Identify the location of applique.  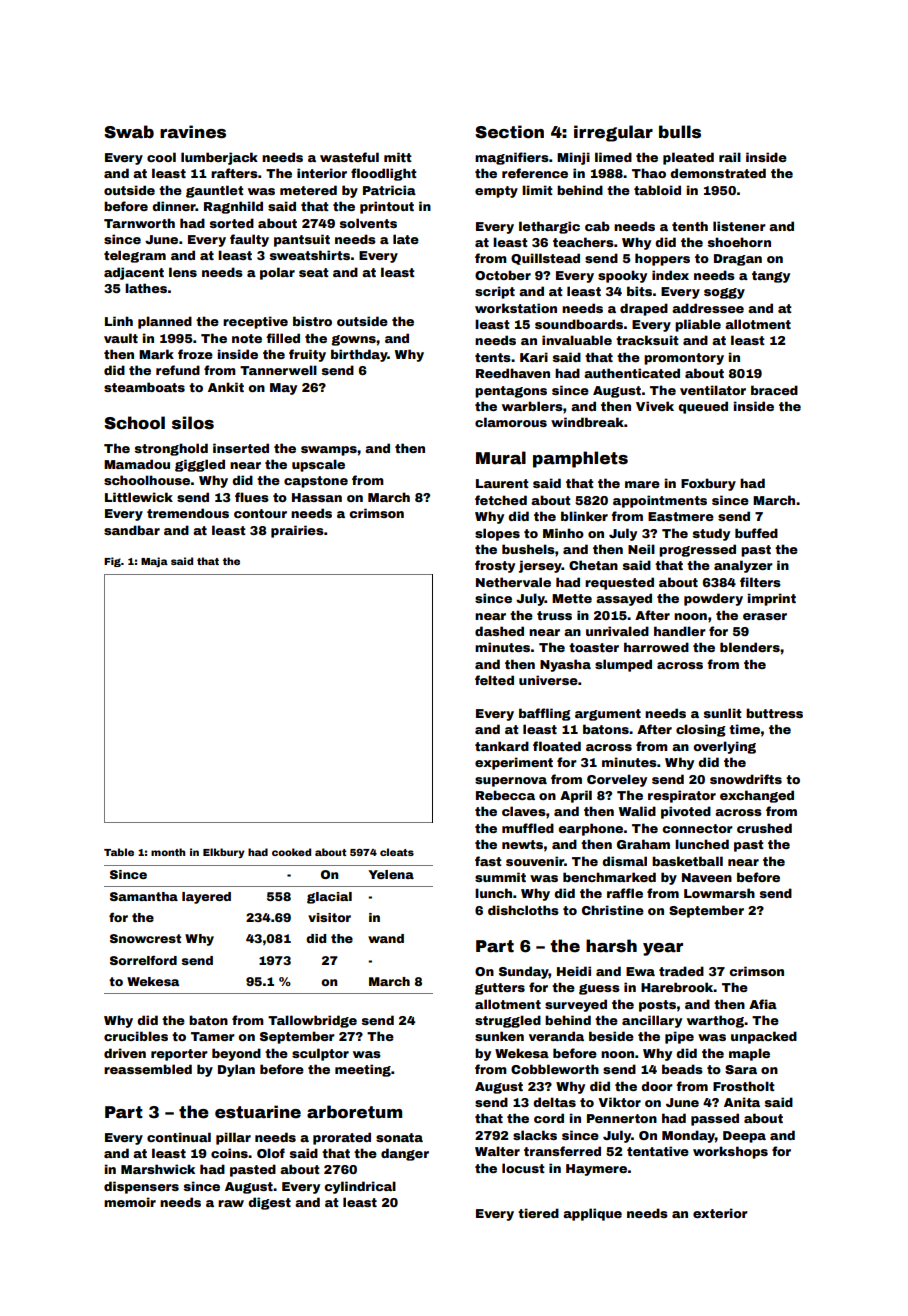
(592, 1214).
